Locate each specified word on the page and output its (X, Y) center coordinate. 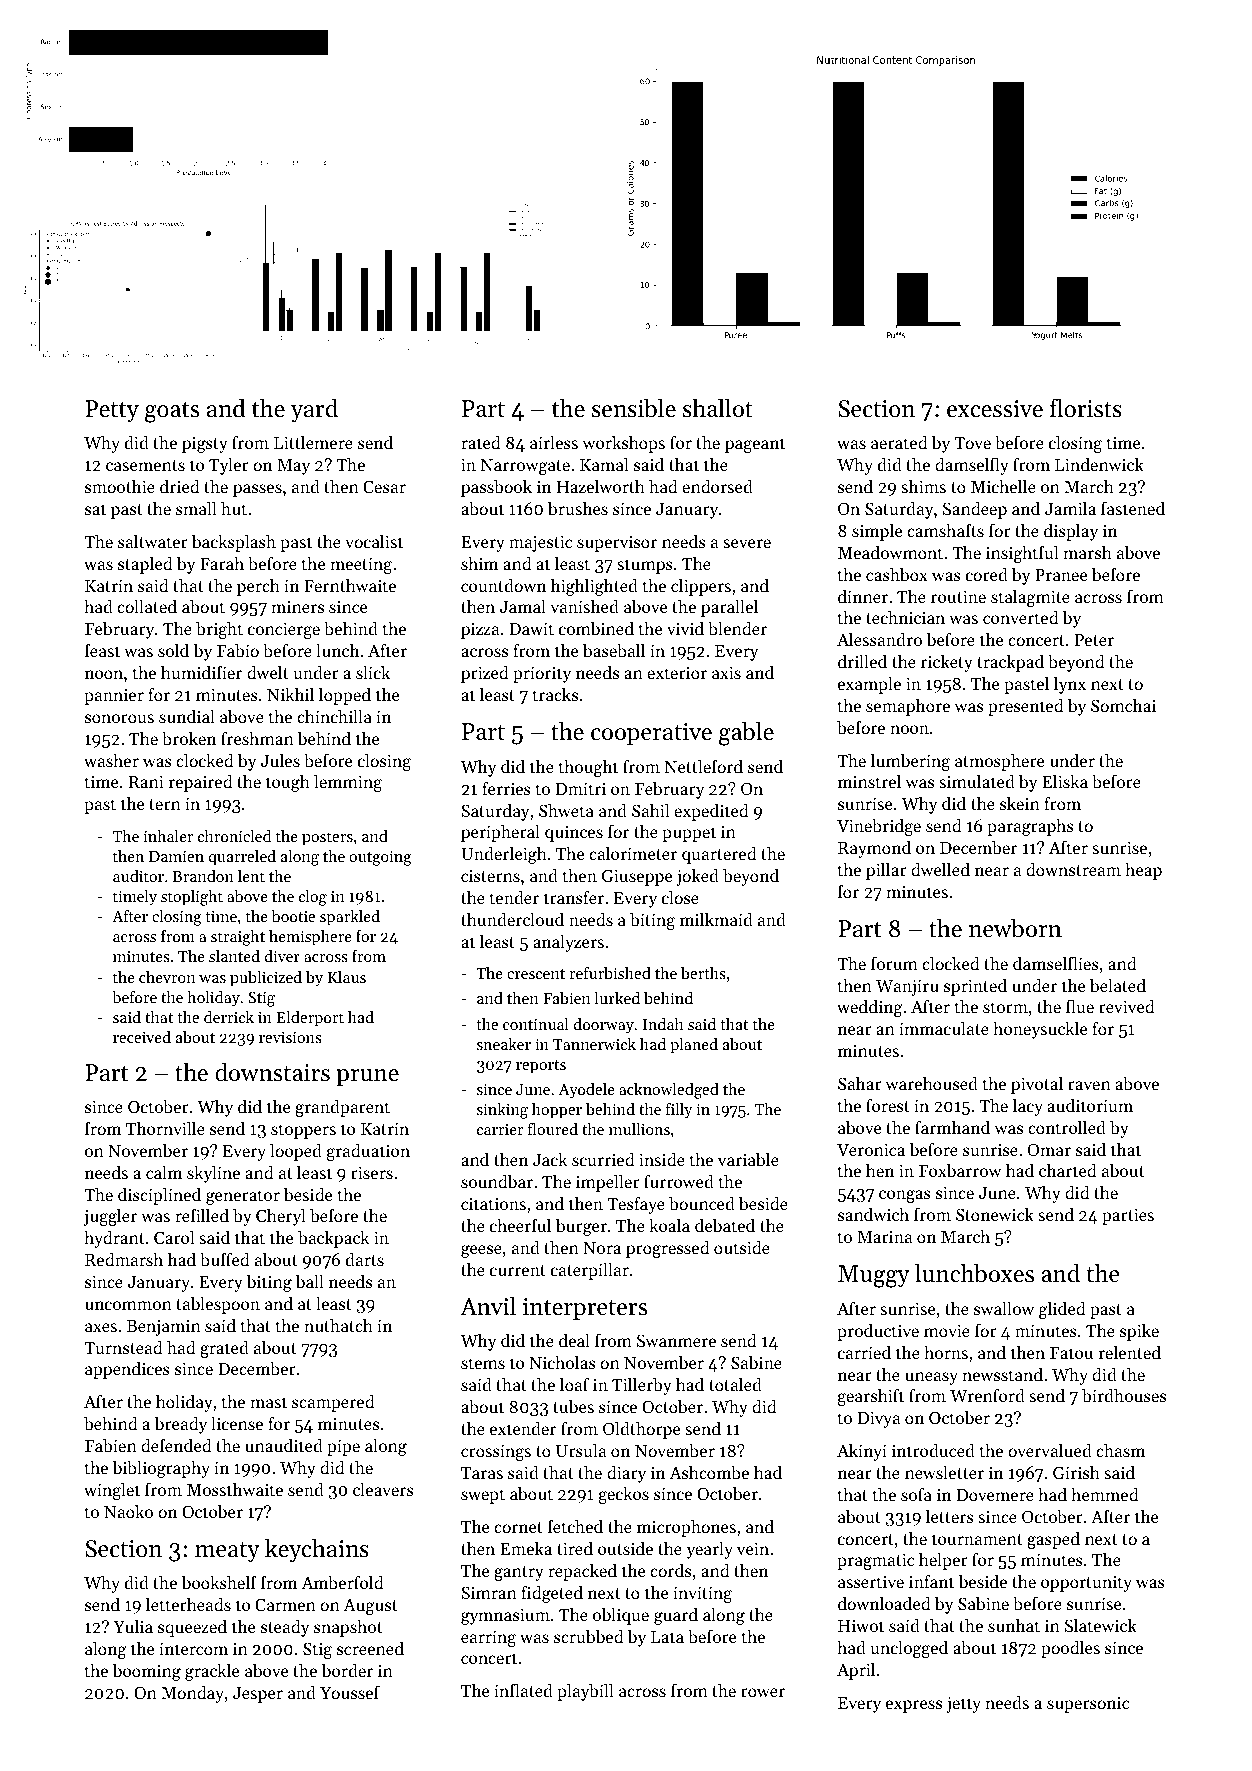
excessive (995, 409)
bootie (293, 916)
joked (697, 877)
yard (314, 410)
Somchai (1123, 705)
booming (146, 1672)
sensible (634, 408)
